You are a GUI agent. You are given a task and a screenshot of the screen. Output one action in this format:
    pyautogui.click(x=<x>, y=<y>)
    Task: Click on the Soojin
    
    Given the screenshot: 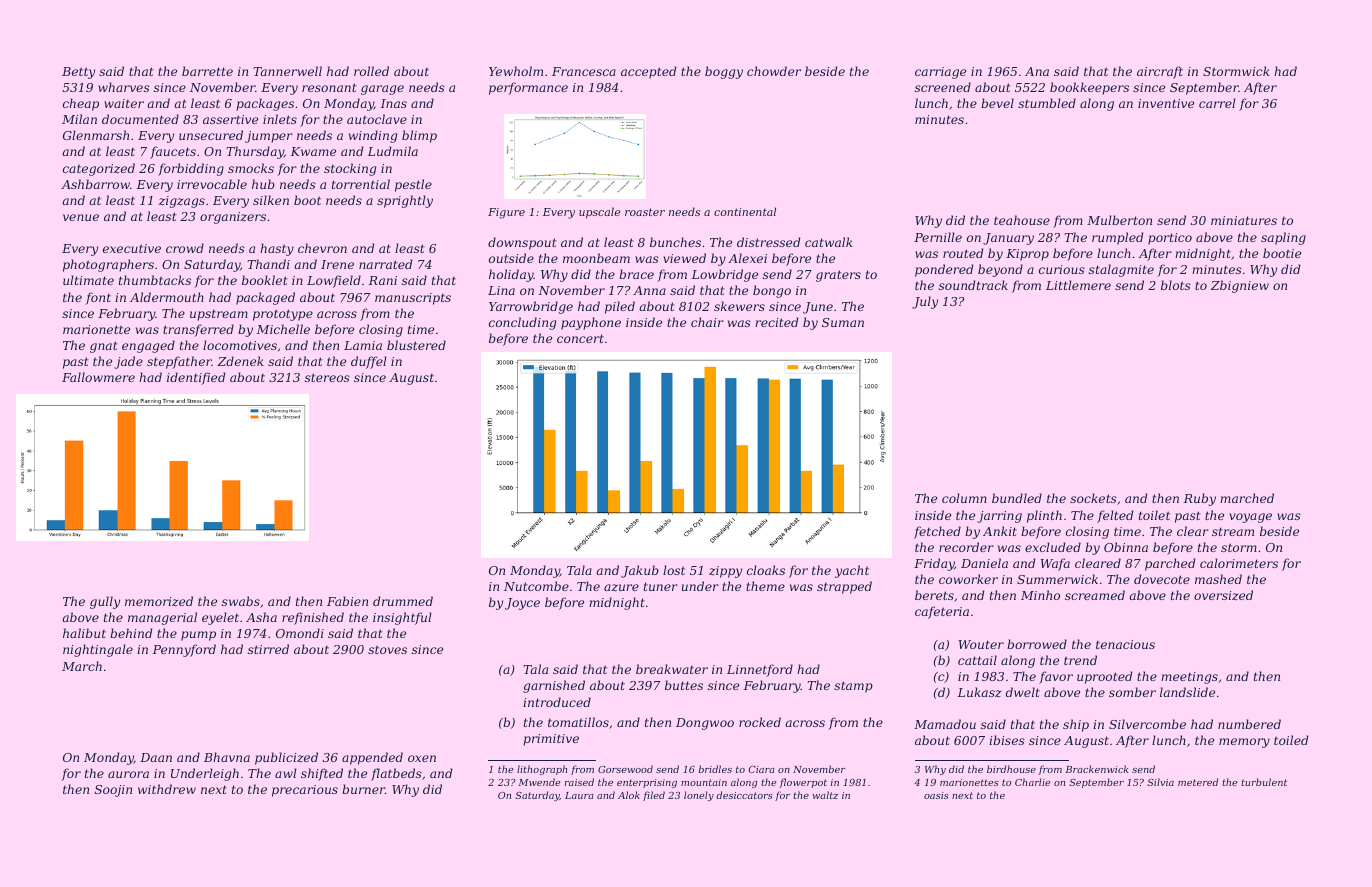 What is the action you would take?
    pyautogui.click(x=113, y=791)
